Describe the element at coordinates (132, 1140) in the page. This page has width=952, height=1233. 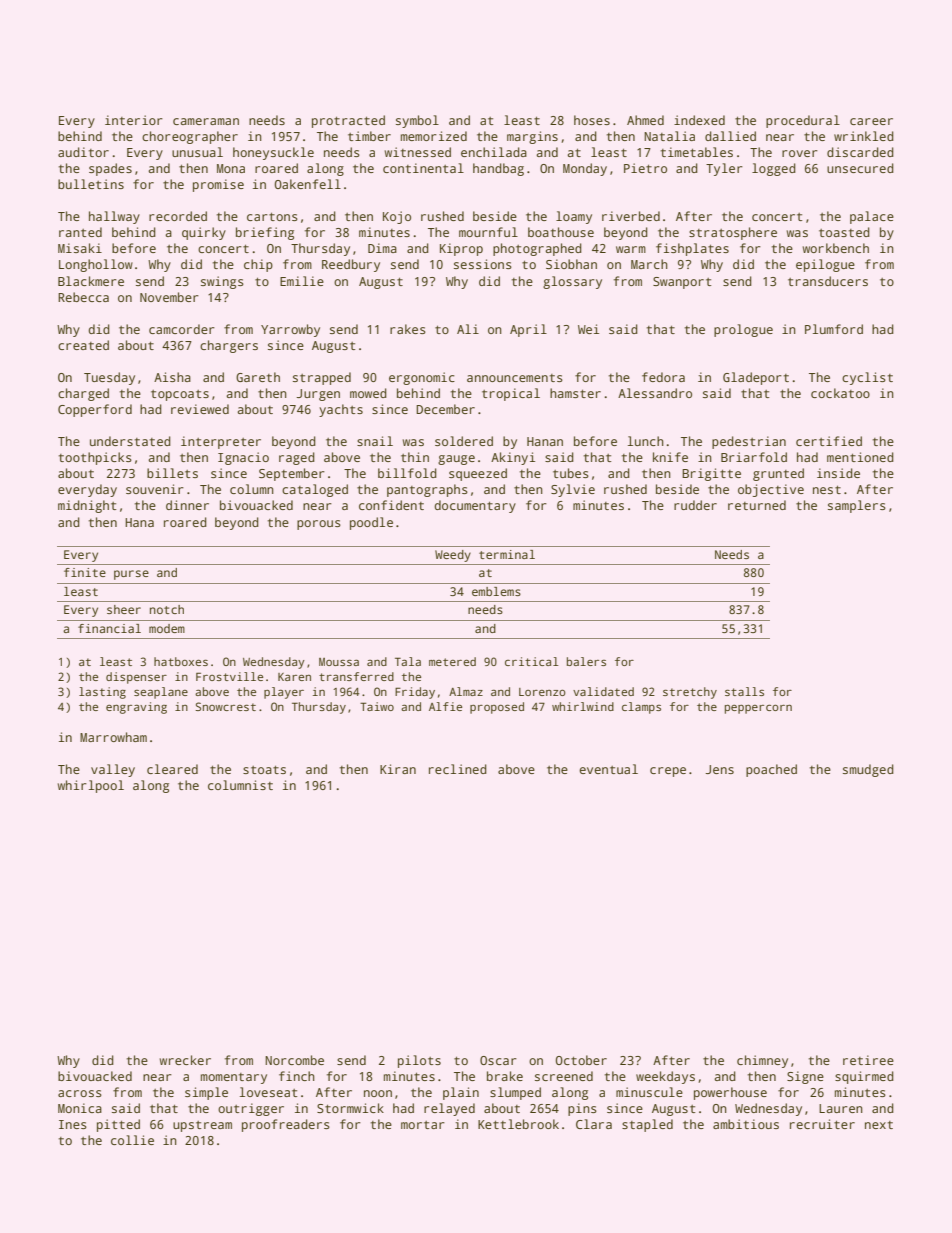
I see `collie` at that location.
